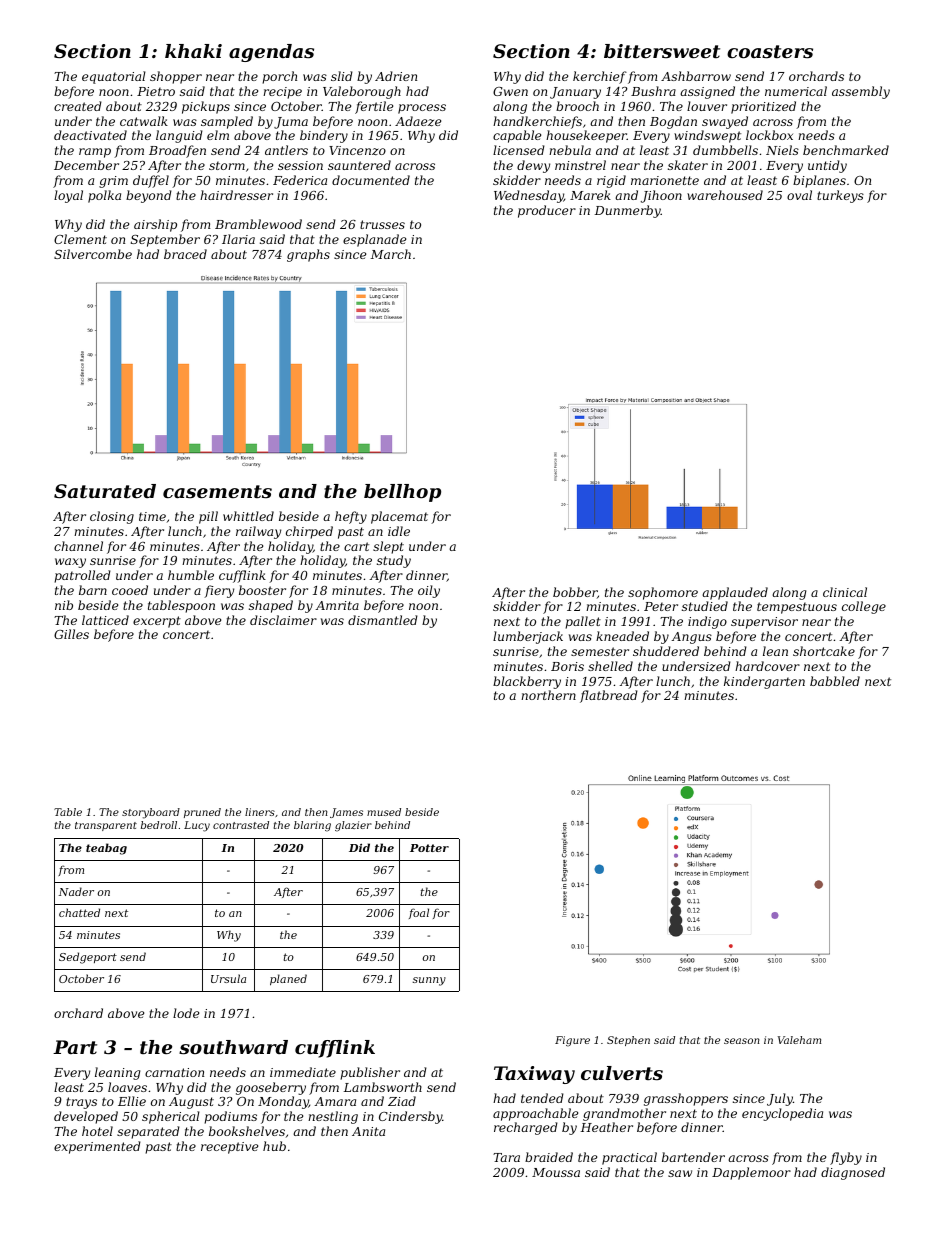 The height and width of the image is (1233, 952). Describe the element at coordinates (396, 76) in the image. I see `Adrien` at that location.
